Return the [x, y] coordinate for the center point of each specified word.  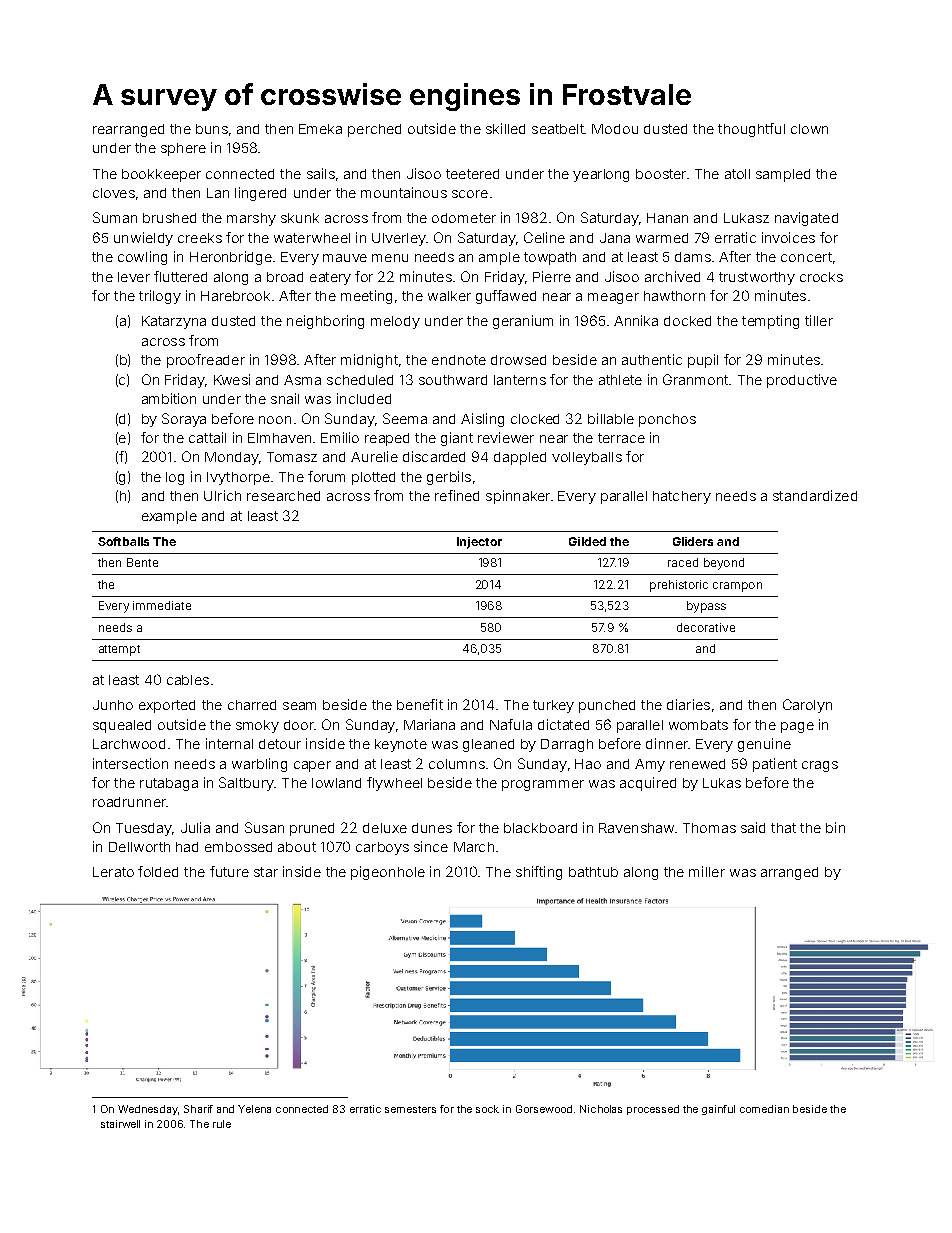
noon [275, 420]
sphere [183, 149]
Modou [615, 129]
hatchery [682, 497]
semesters [410, 1109]
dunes [432, 828]
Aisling [482, 420]
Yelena [254, 1109]
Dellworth [139, 847]
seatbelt [558, 129]
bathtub [593, 872]
